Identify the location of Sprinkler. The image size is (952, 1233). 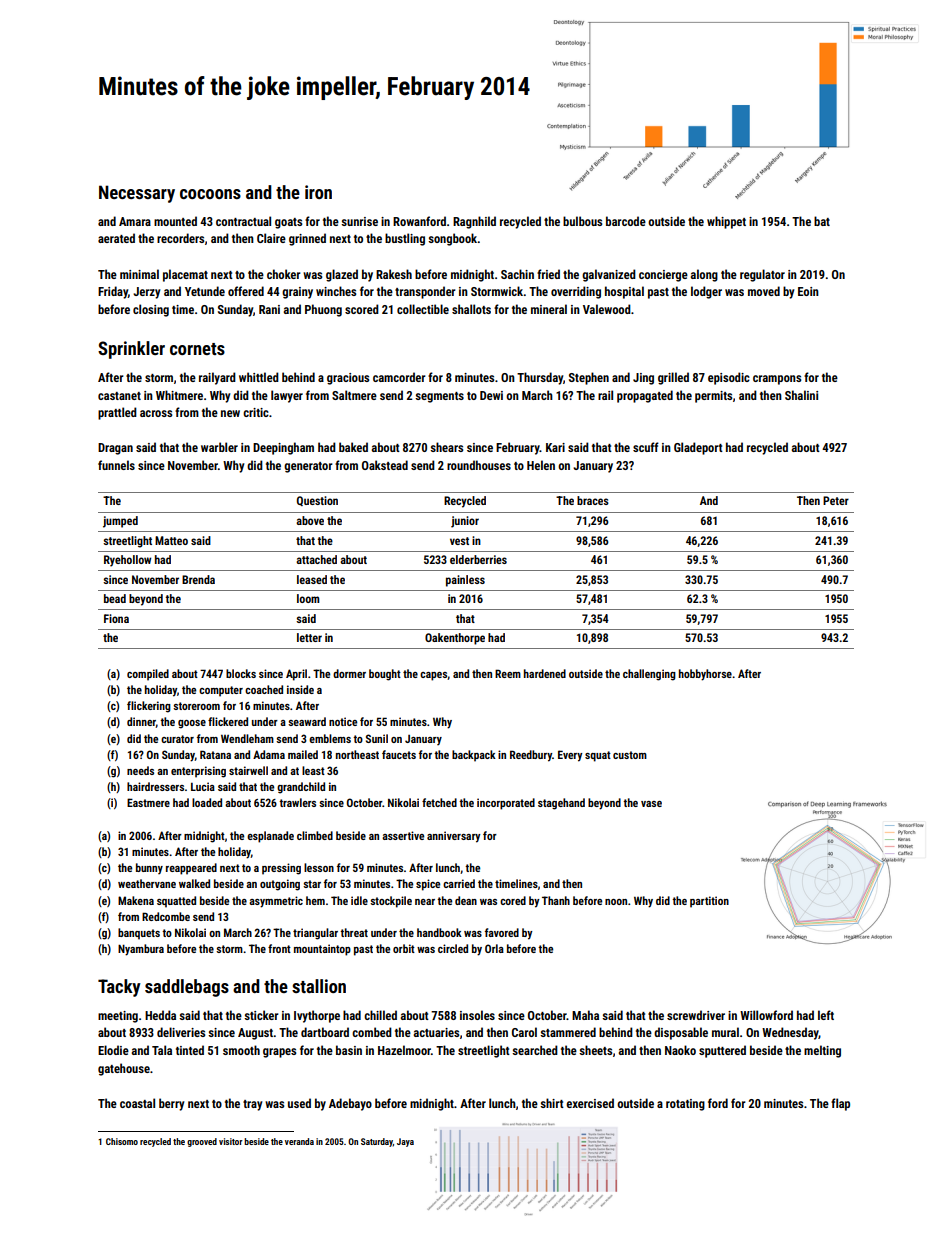
(131, 350).
